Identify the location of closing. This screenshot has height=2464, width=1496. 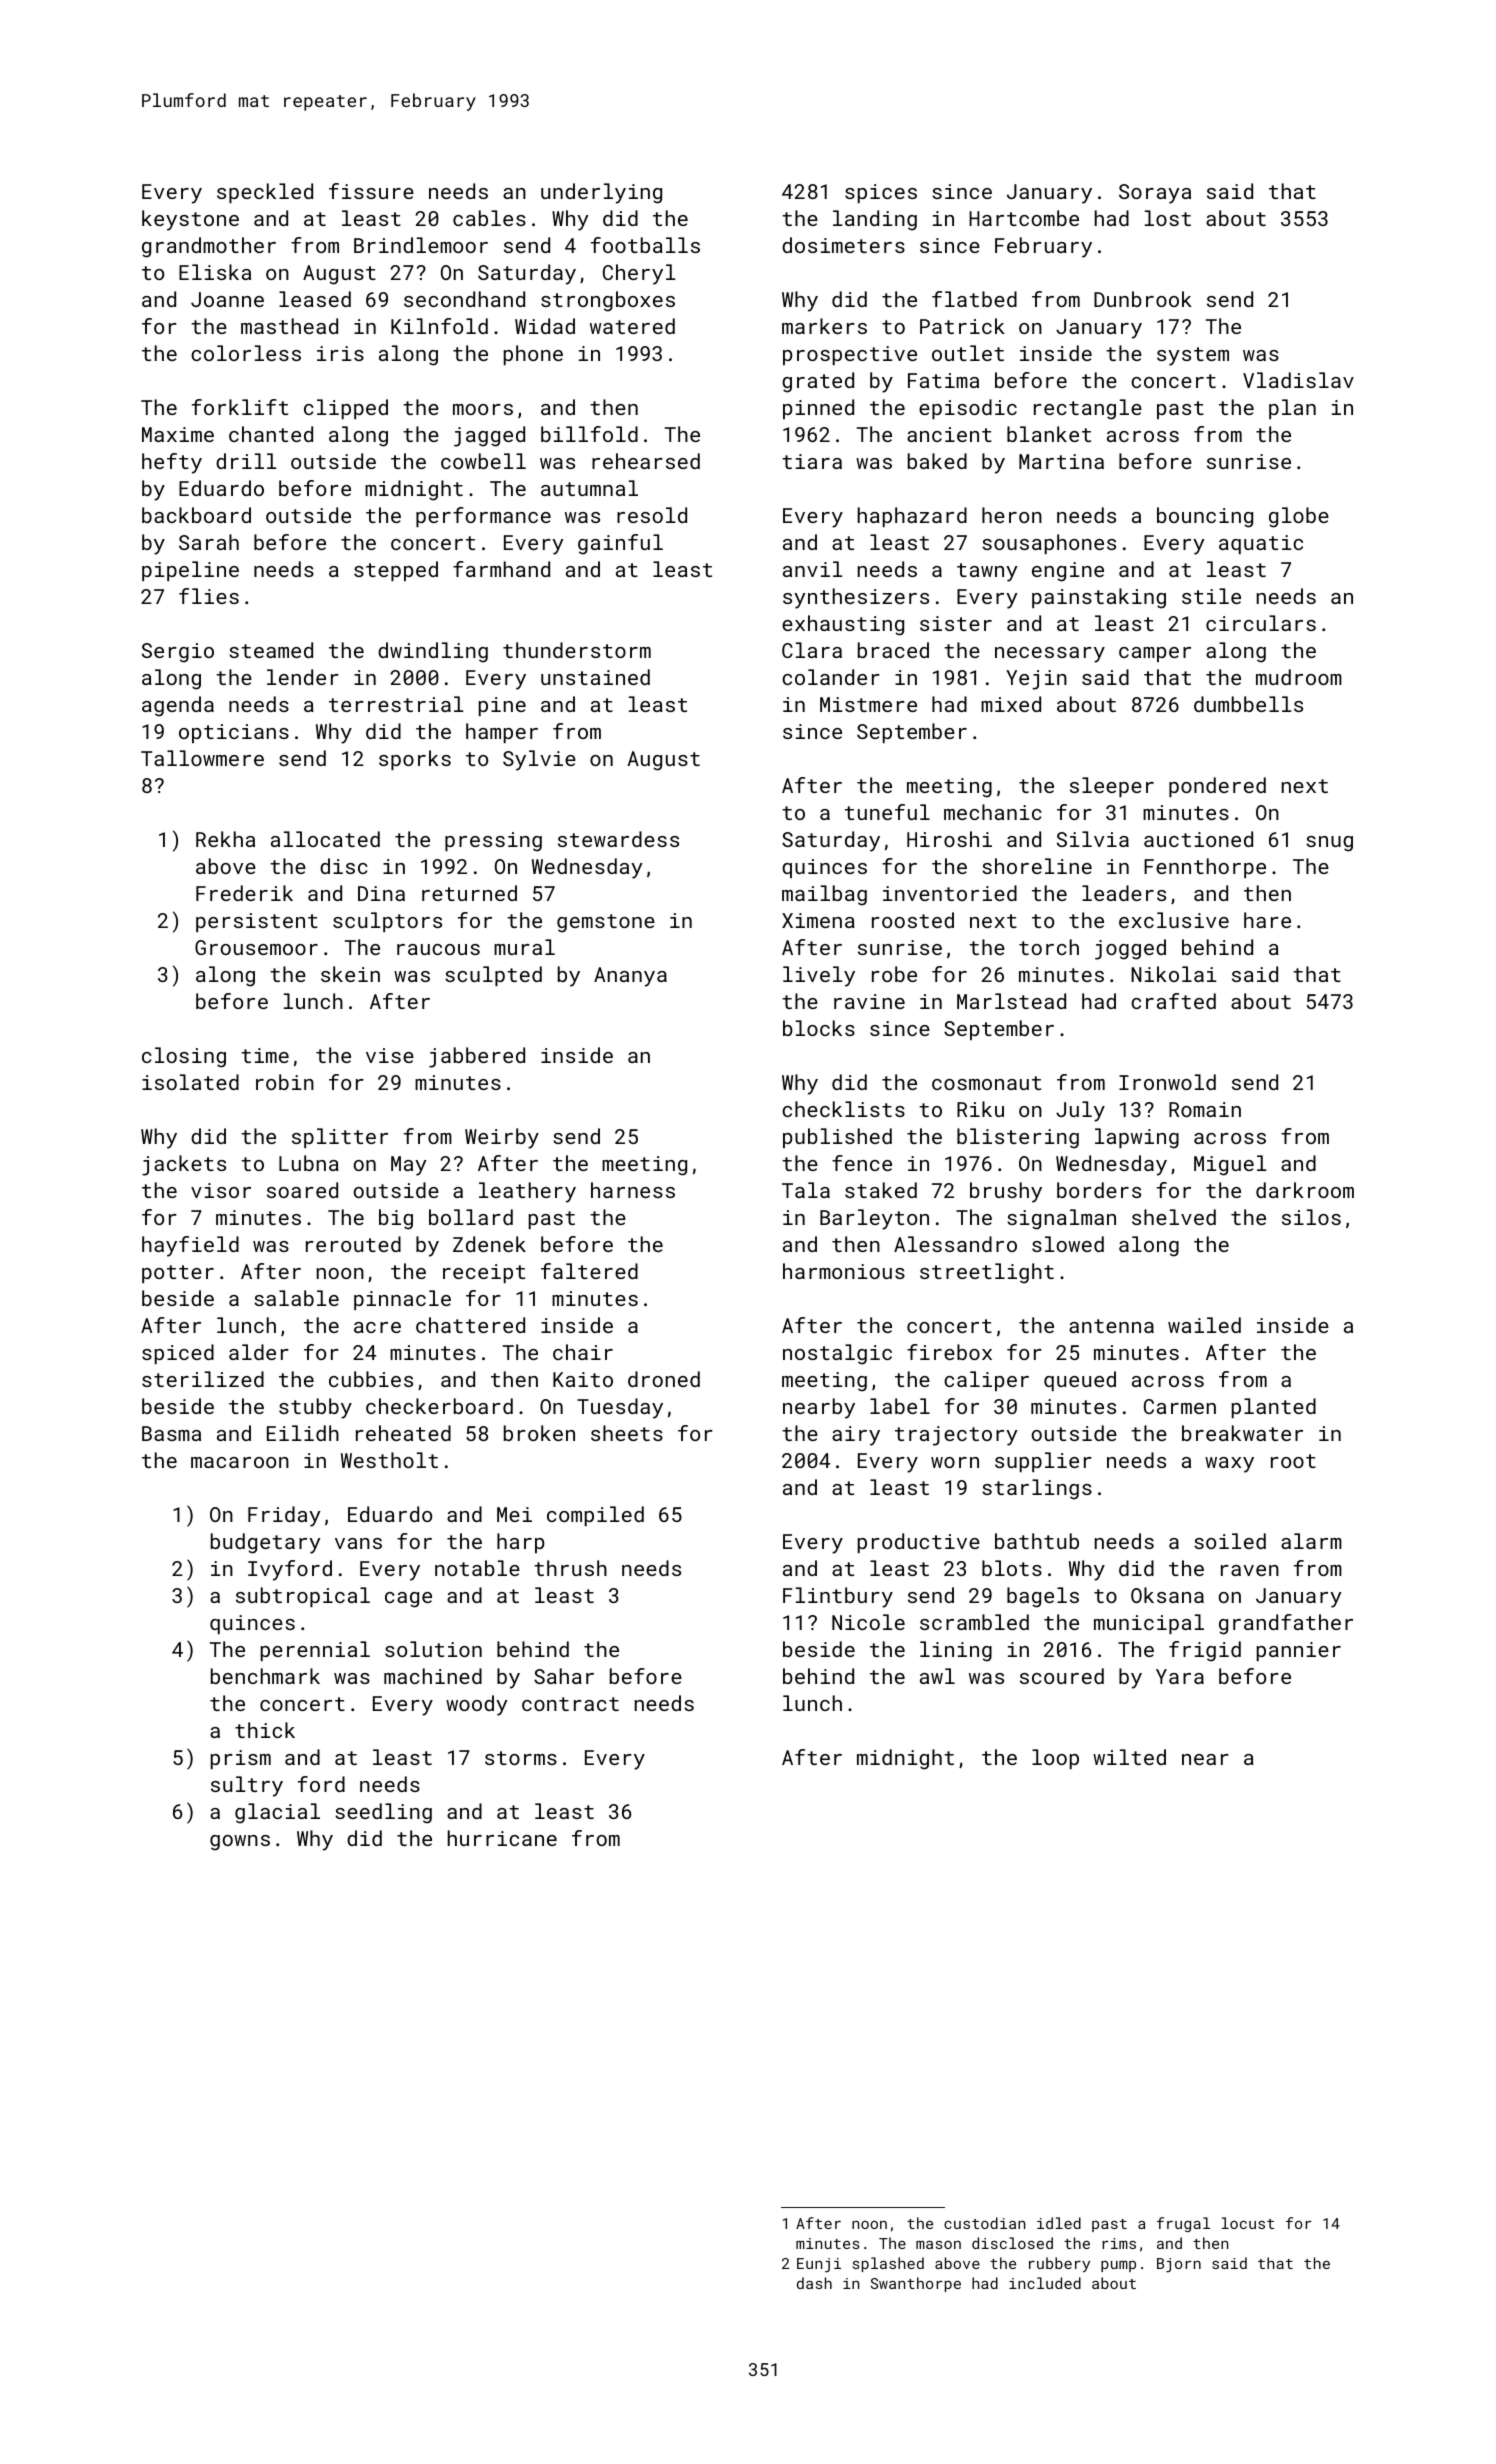
(184, 1057).
